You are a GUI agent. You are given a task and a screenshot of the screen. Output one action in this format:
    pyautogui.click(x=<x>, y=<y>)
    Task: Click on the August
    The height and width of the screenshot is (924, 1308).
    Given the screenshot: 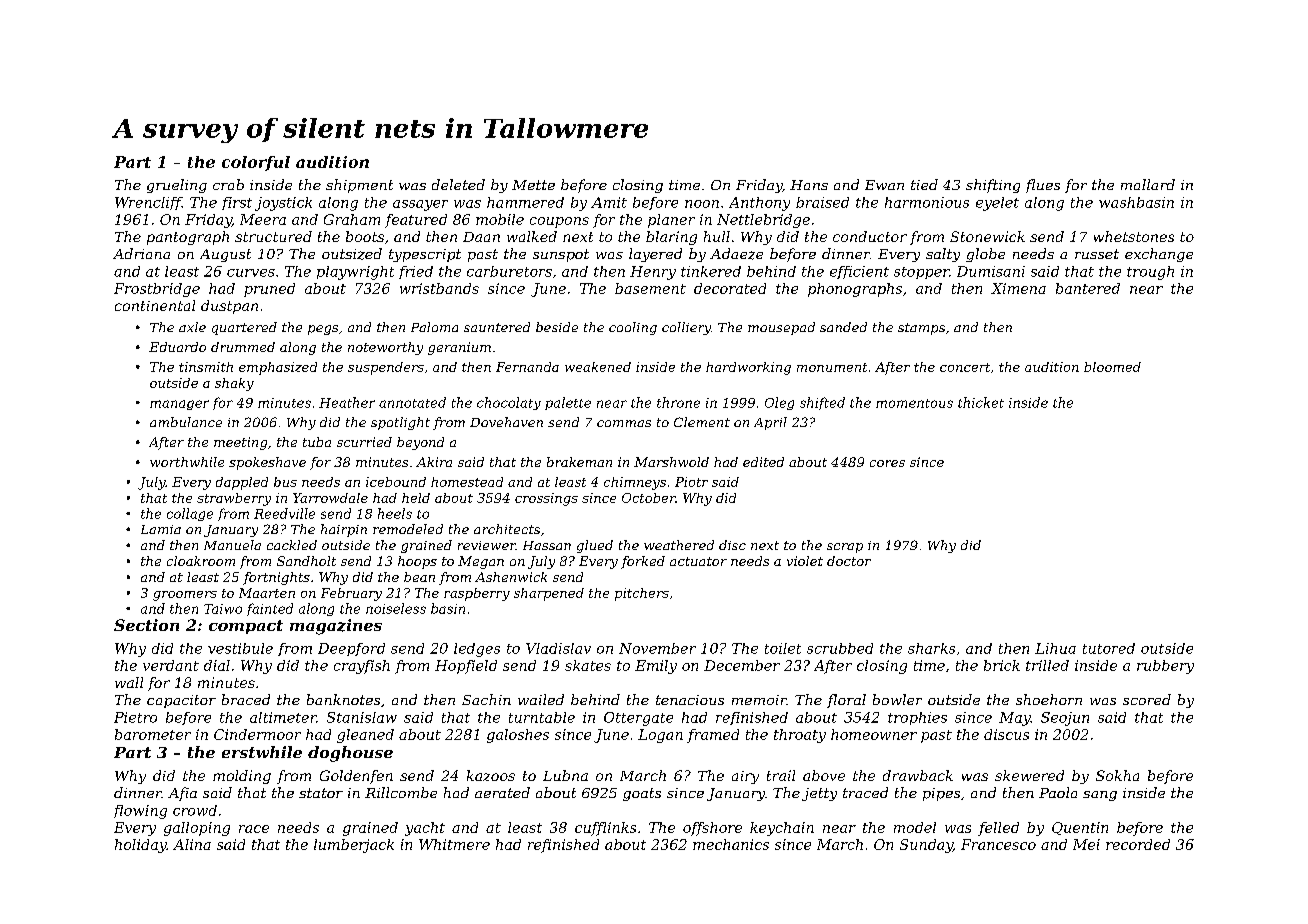 What is the action you would take?
    pyautogui.click(x=225, y=255)
